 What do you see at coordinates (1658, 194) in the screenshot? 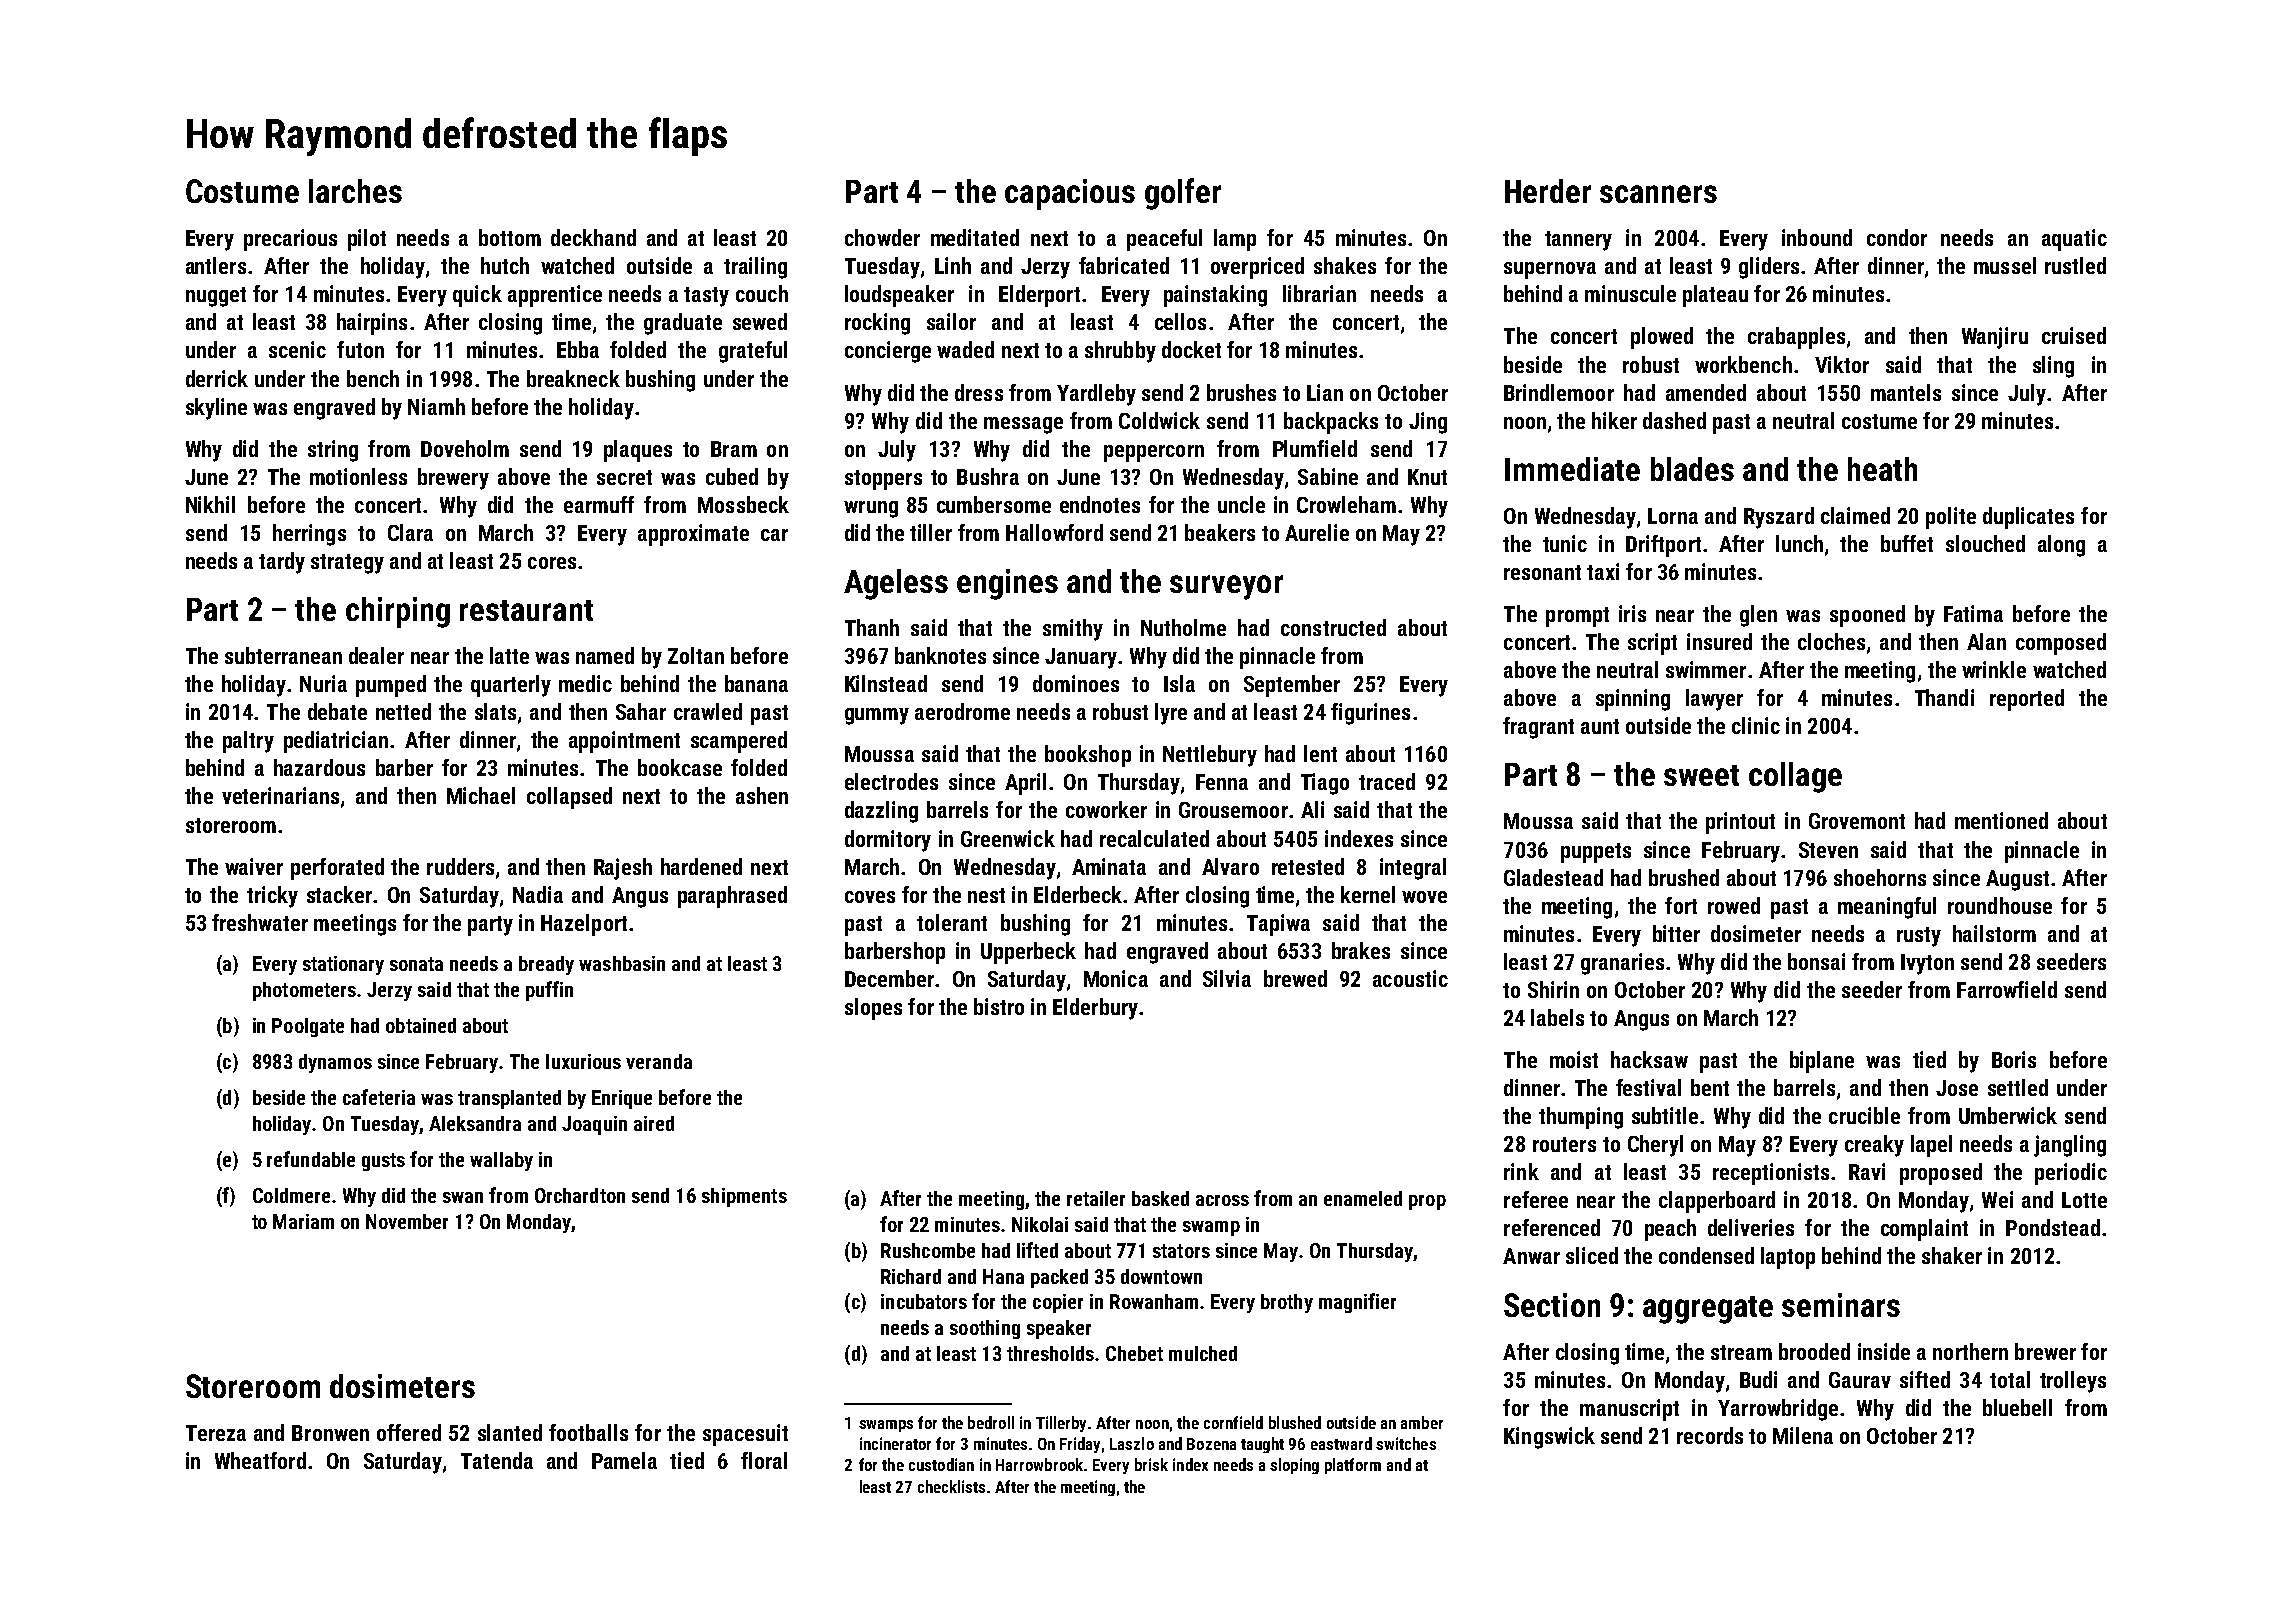
I see `scanners` at bounding box center [1658, 194].
